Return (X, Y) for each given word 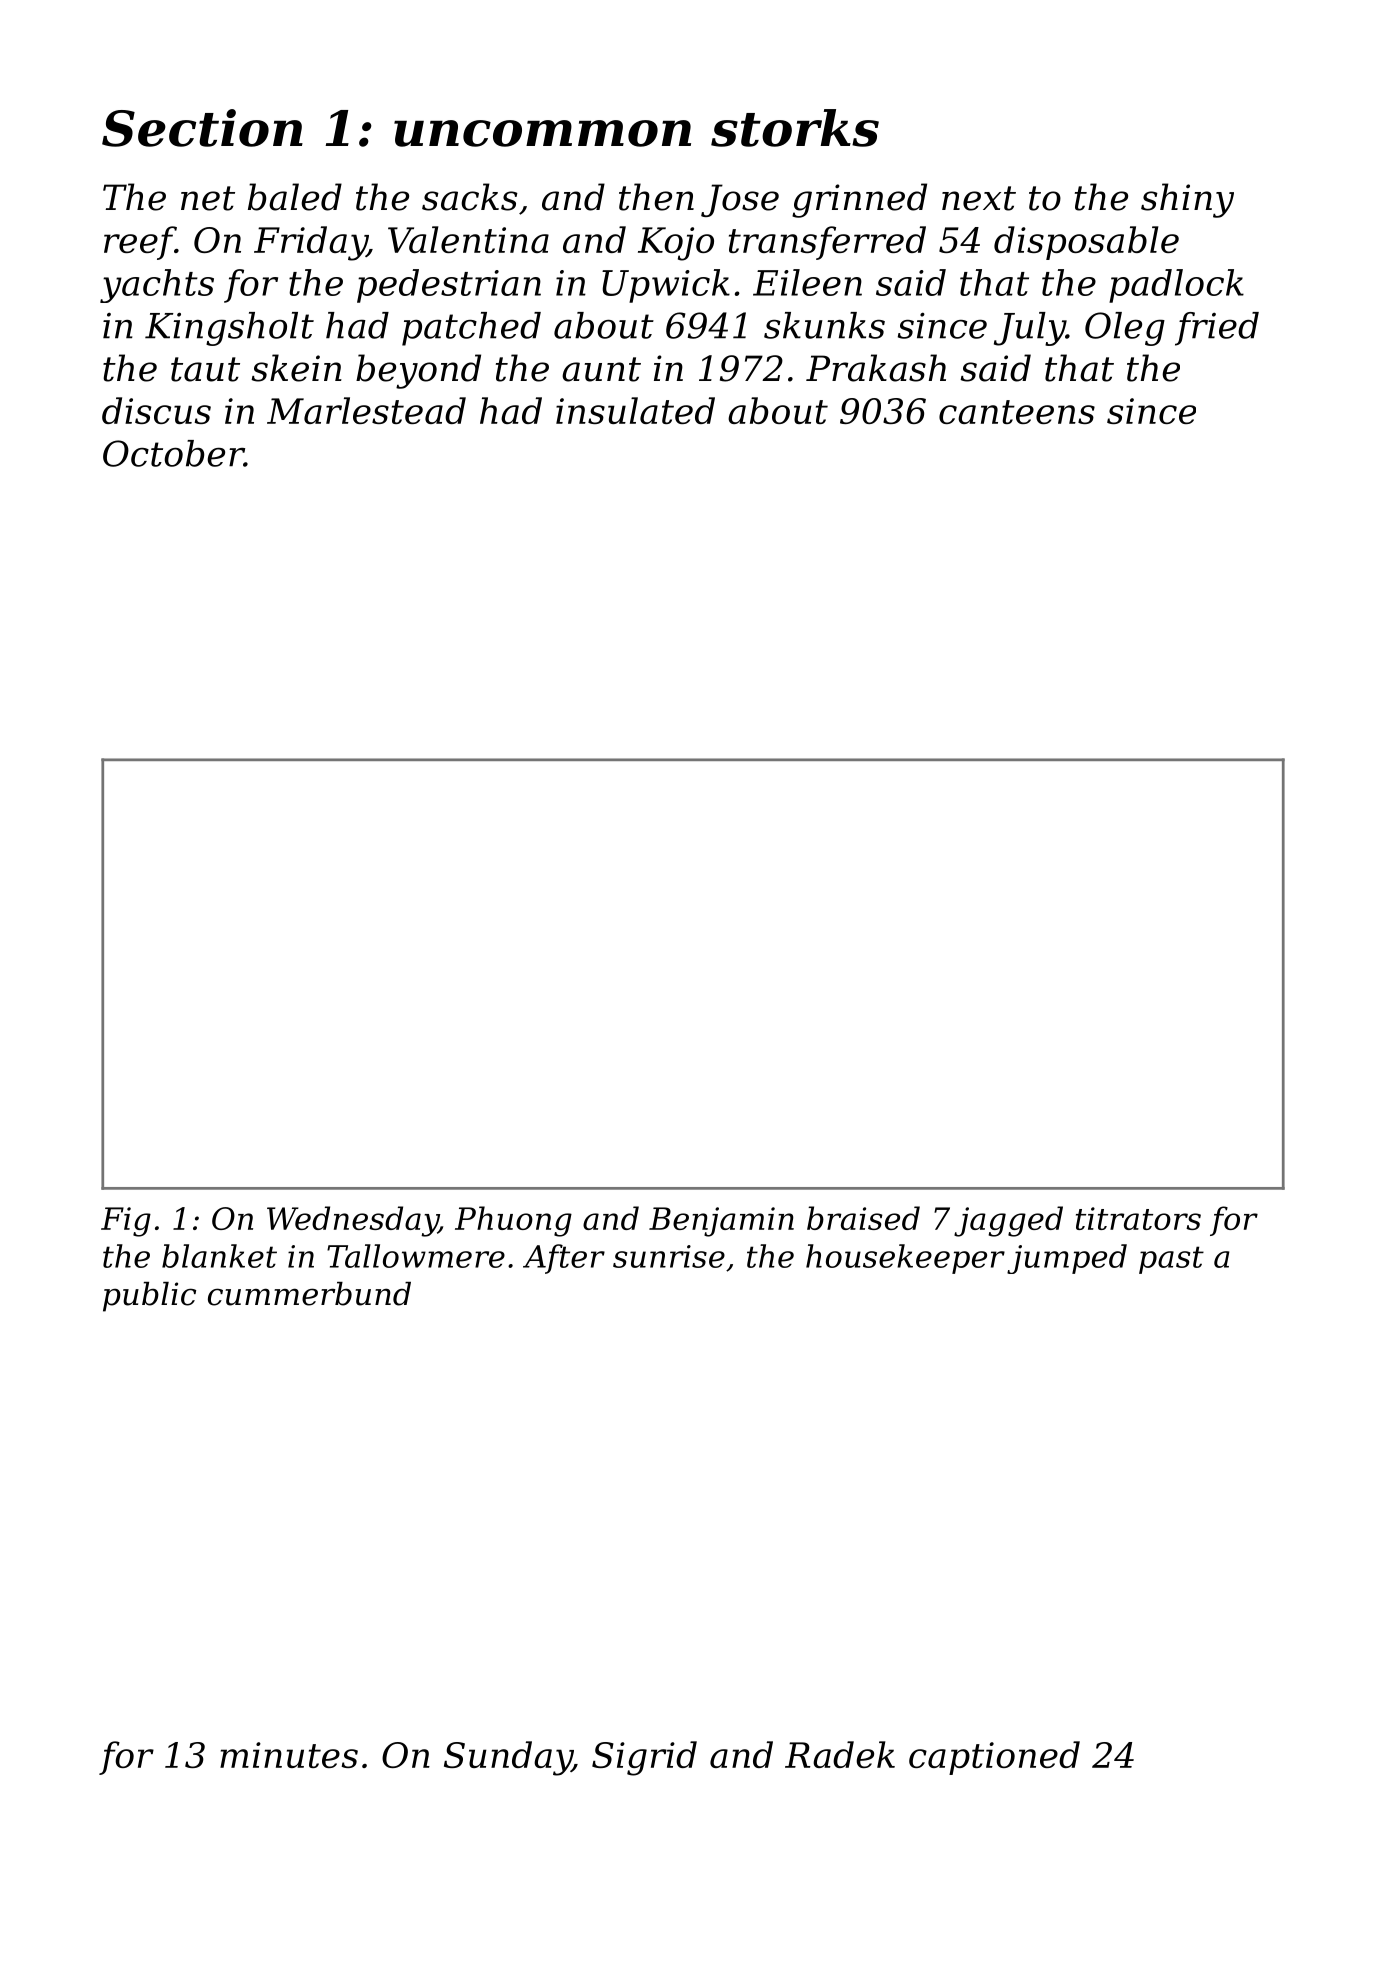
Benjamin (721, 1222)
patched (471, 329)
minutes (289, 1755)
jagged (1008, 1221)
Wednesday (352, 1221)
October (173, 453)
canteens (1017, 412)
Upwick (666, 286)
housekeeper (905, 1259)
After (564, 1259)
